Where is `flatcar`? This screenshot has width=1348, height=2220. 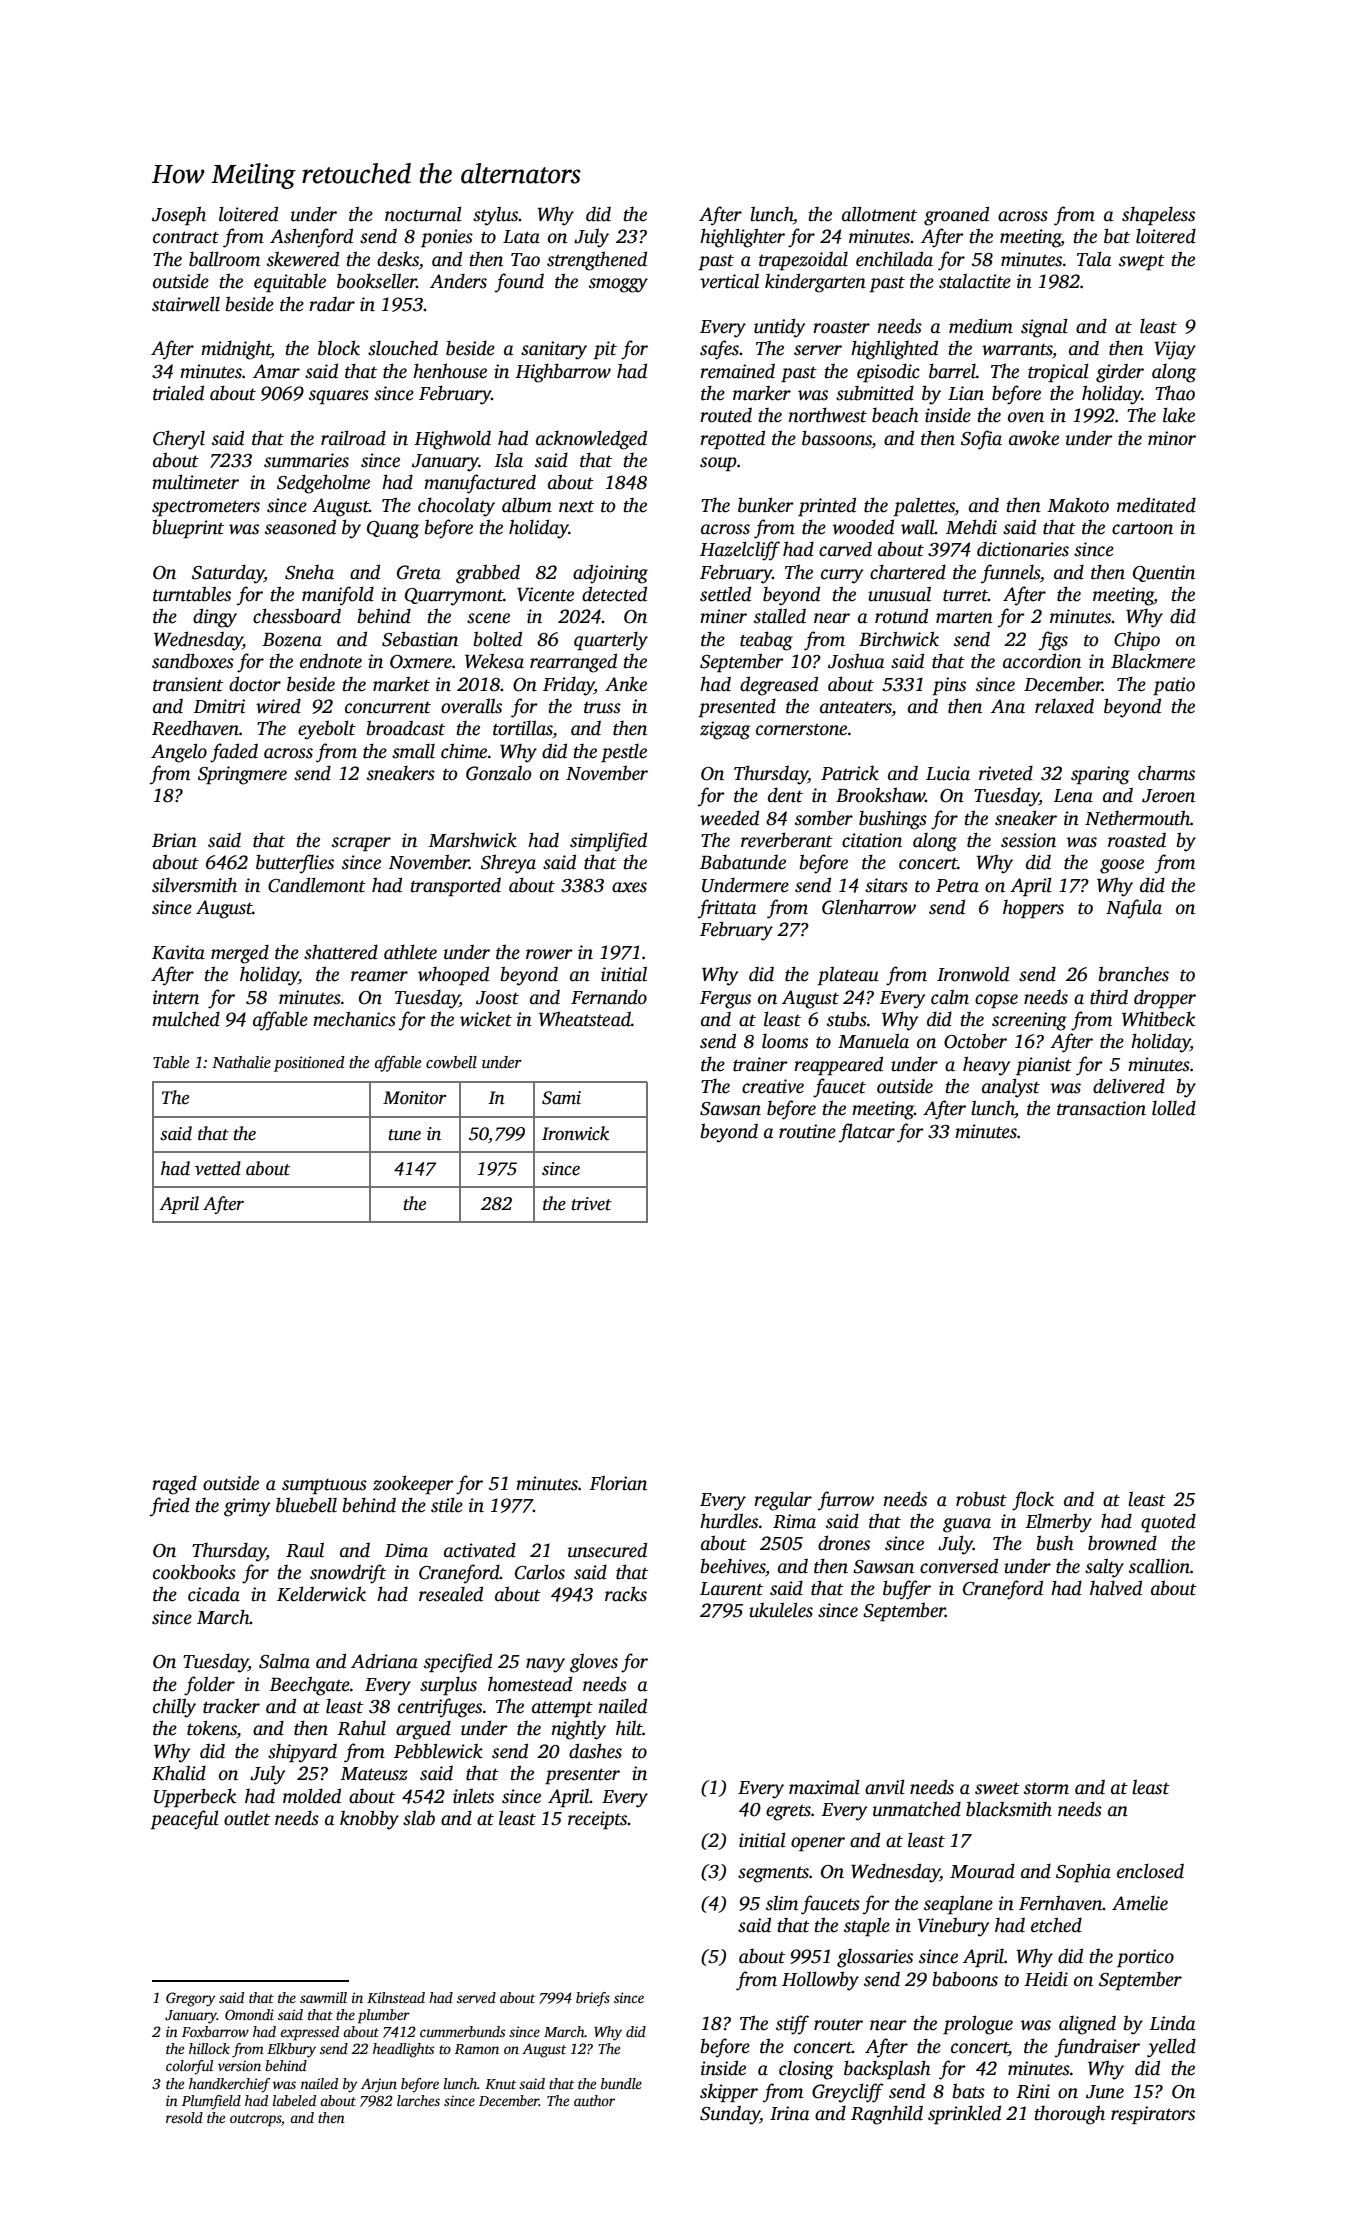 flatcar is located at coordinates (867, 1133).
